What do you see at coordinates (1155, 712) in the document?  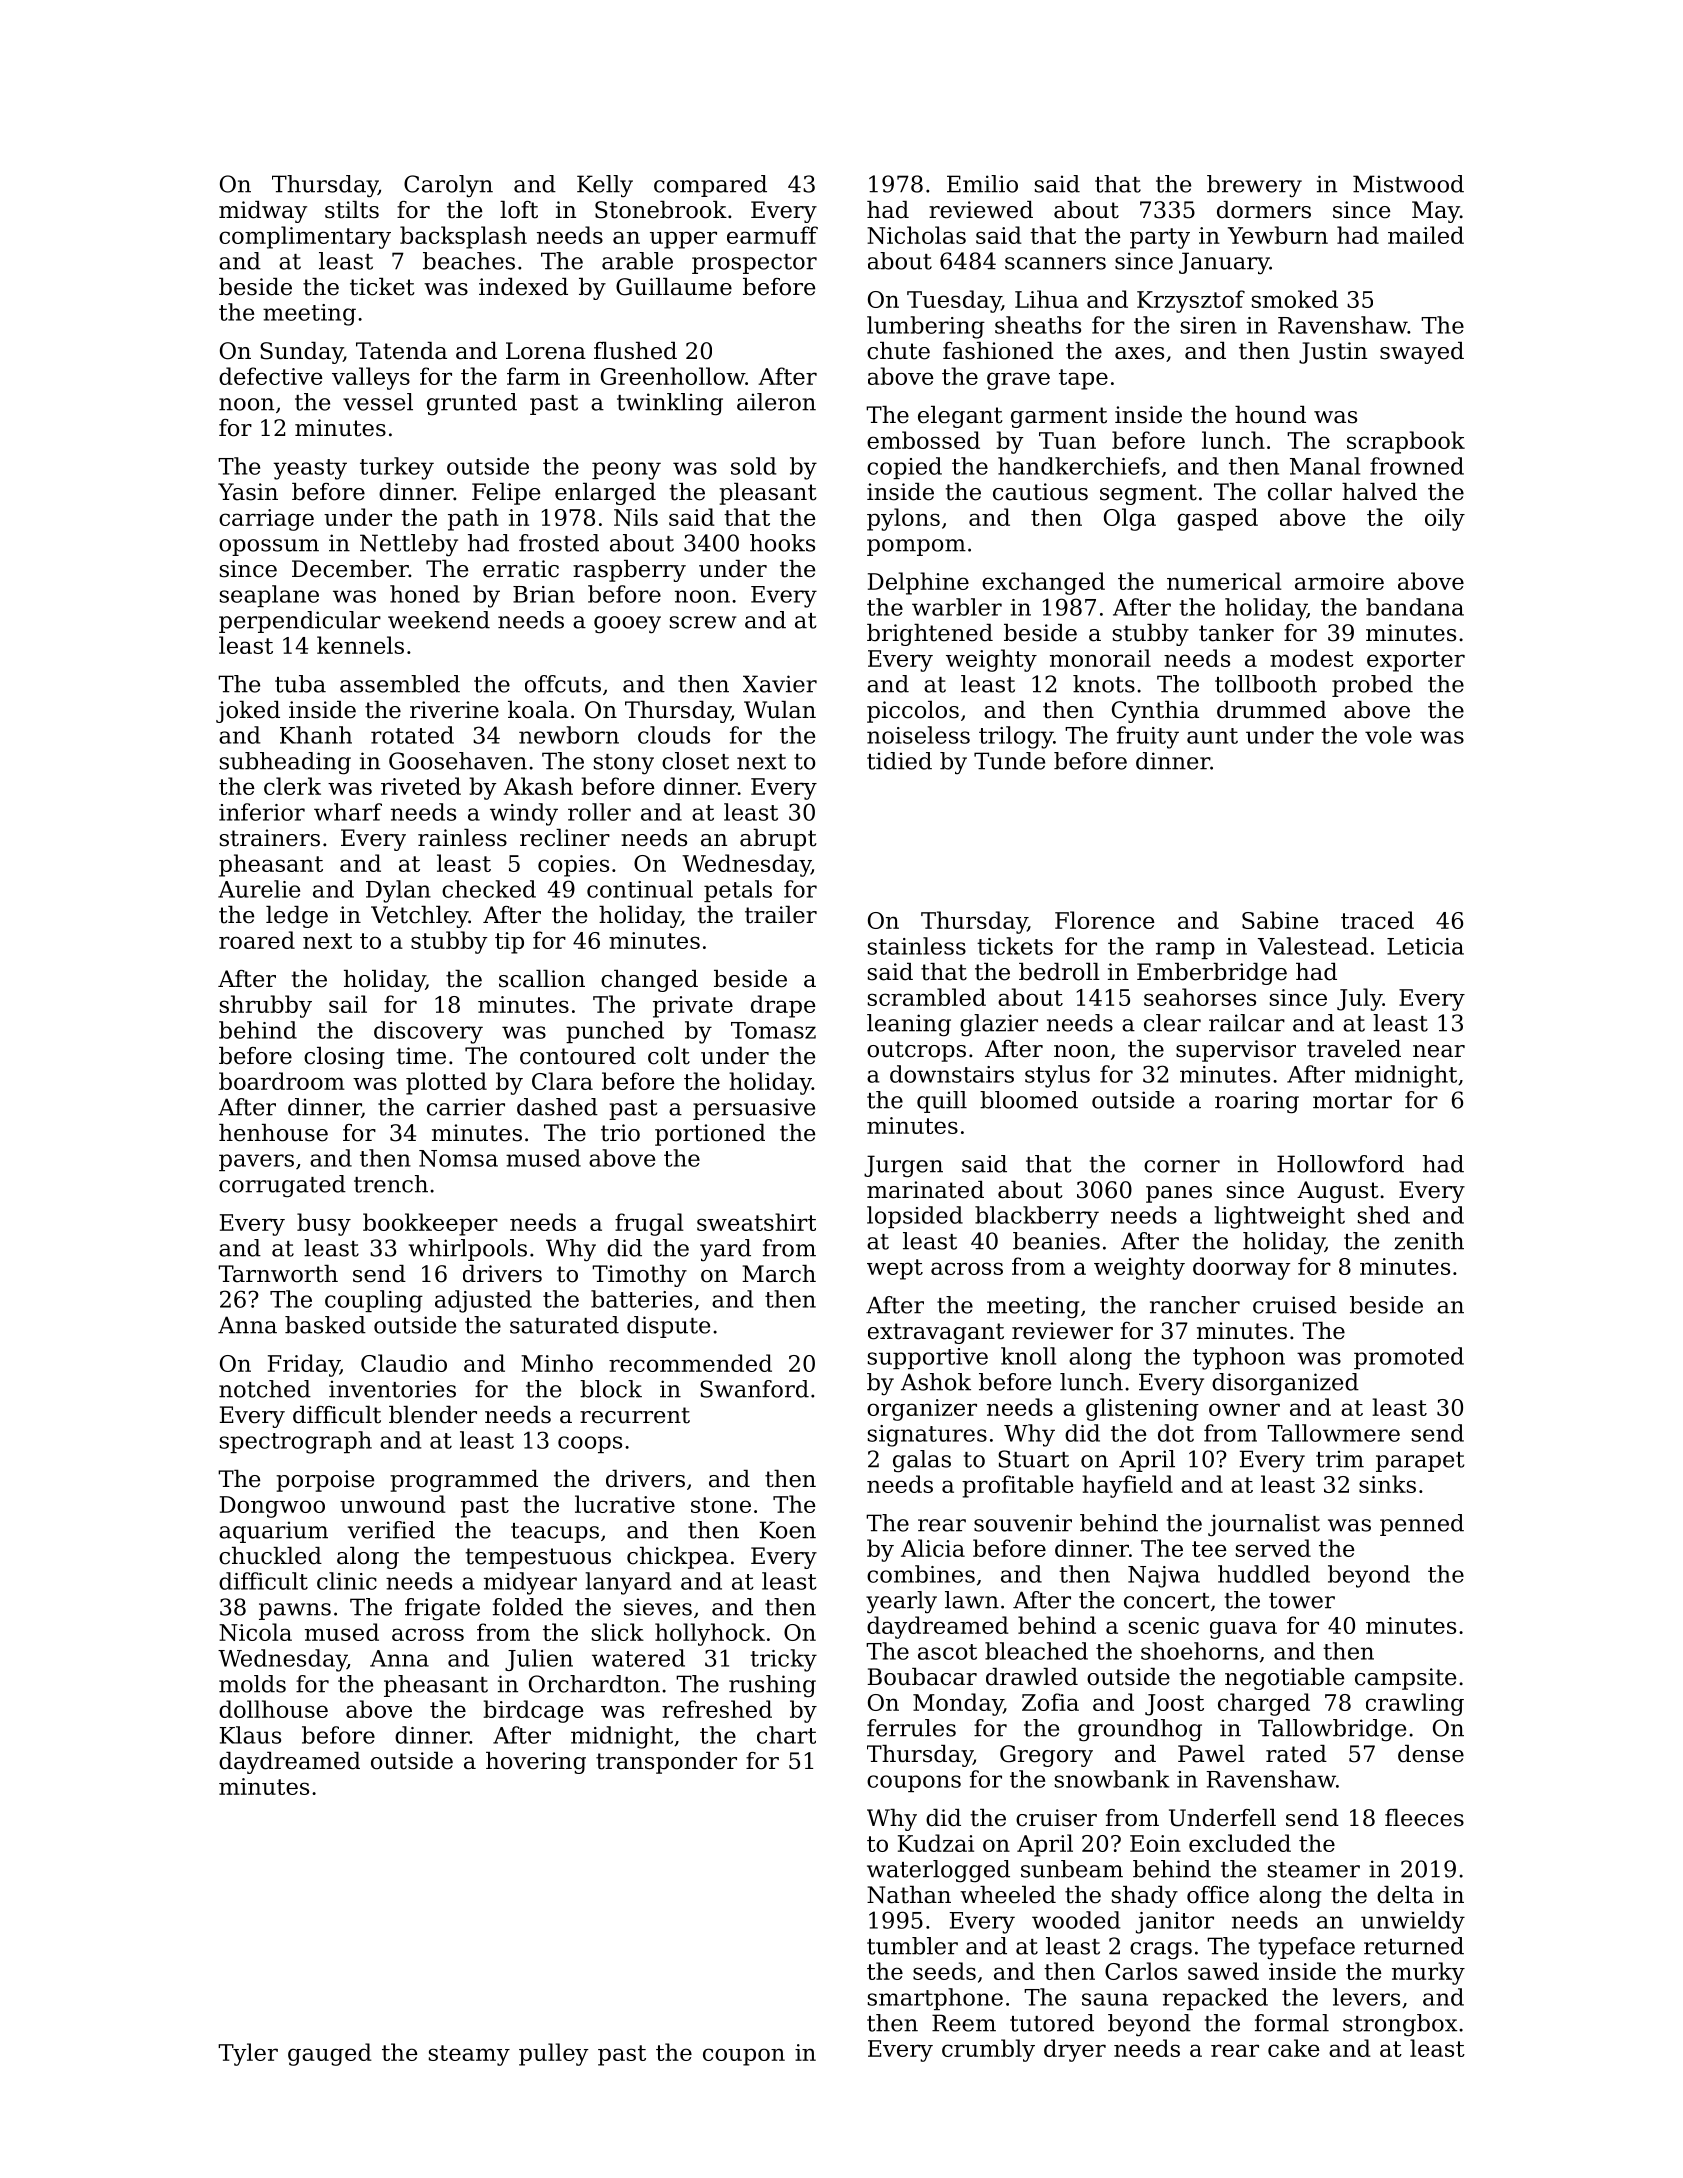 I see `Cynthia` at bounding box center [1155, 712].
